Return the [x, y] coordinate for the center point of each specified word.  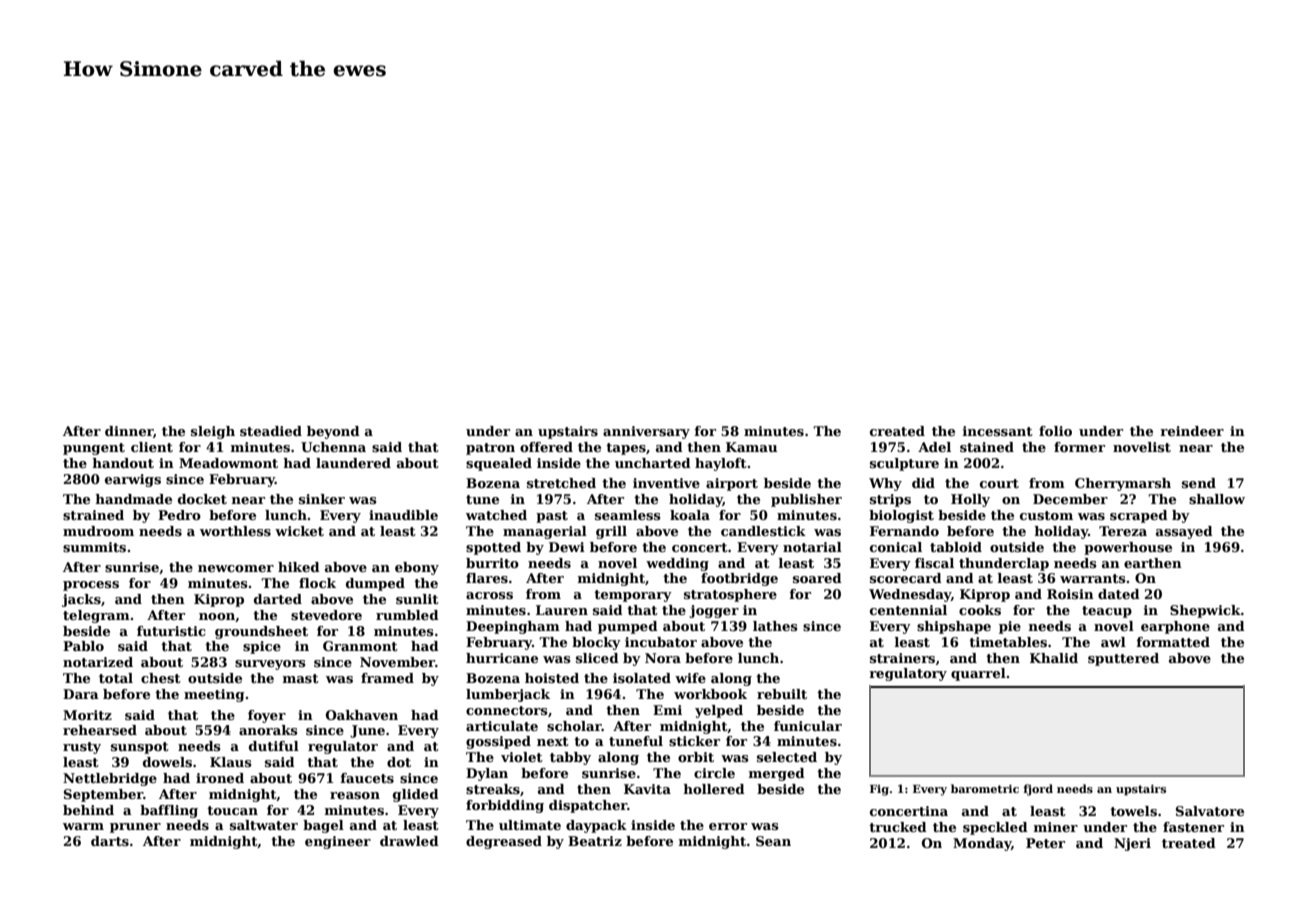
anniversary [646, 432]
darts [110, 841]
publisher [806, 500]
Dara [81, 694]
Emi [667, 710]
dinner [129, 431]
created [897, 431]
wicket [299, 531]
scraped [1139, 516]
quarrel [978, 674]
